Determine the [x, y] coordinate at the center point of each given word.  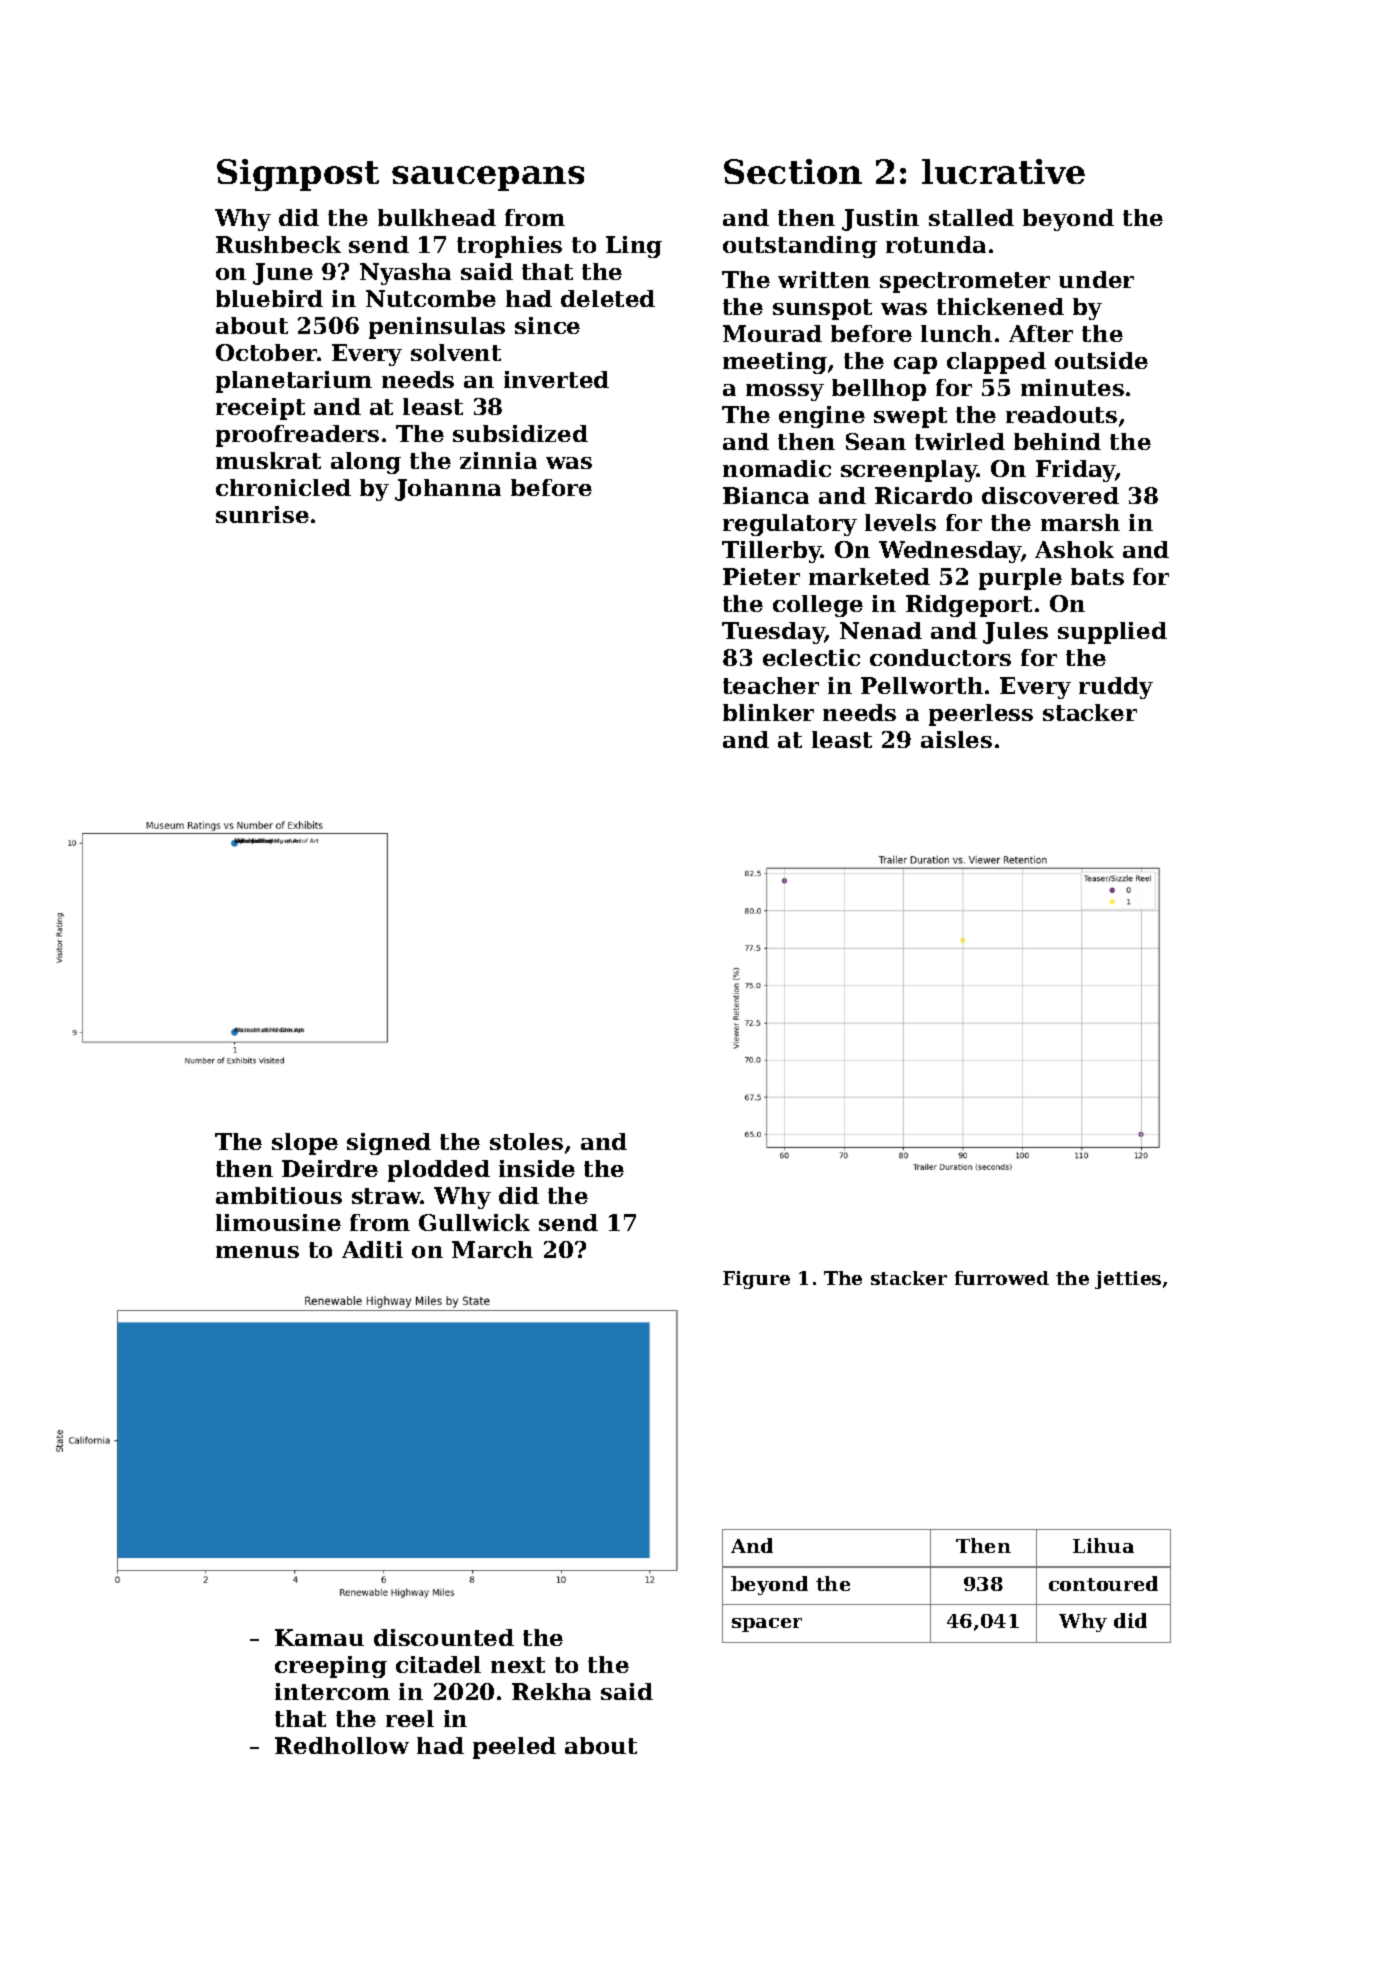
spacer [767, 1625]
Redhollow [342, 1745]
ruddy [1116, 688]
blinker [768, 712]
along [366, 463]
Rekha [551, 1691]
